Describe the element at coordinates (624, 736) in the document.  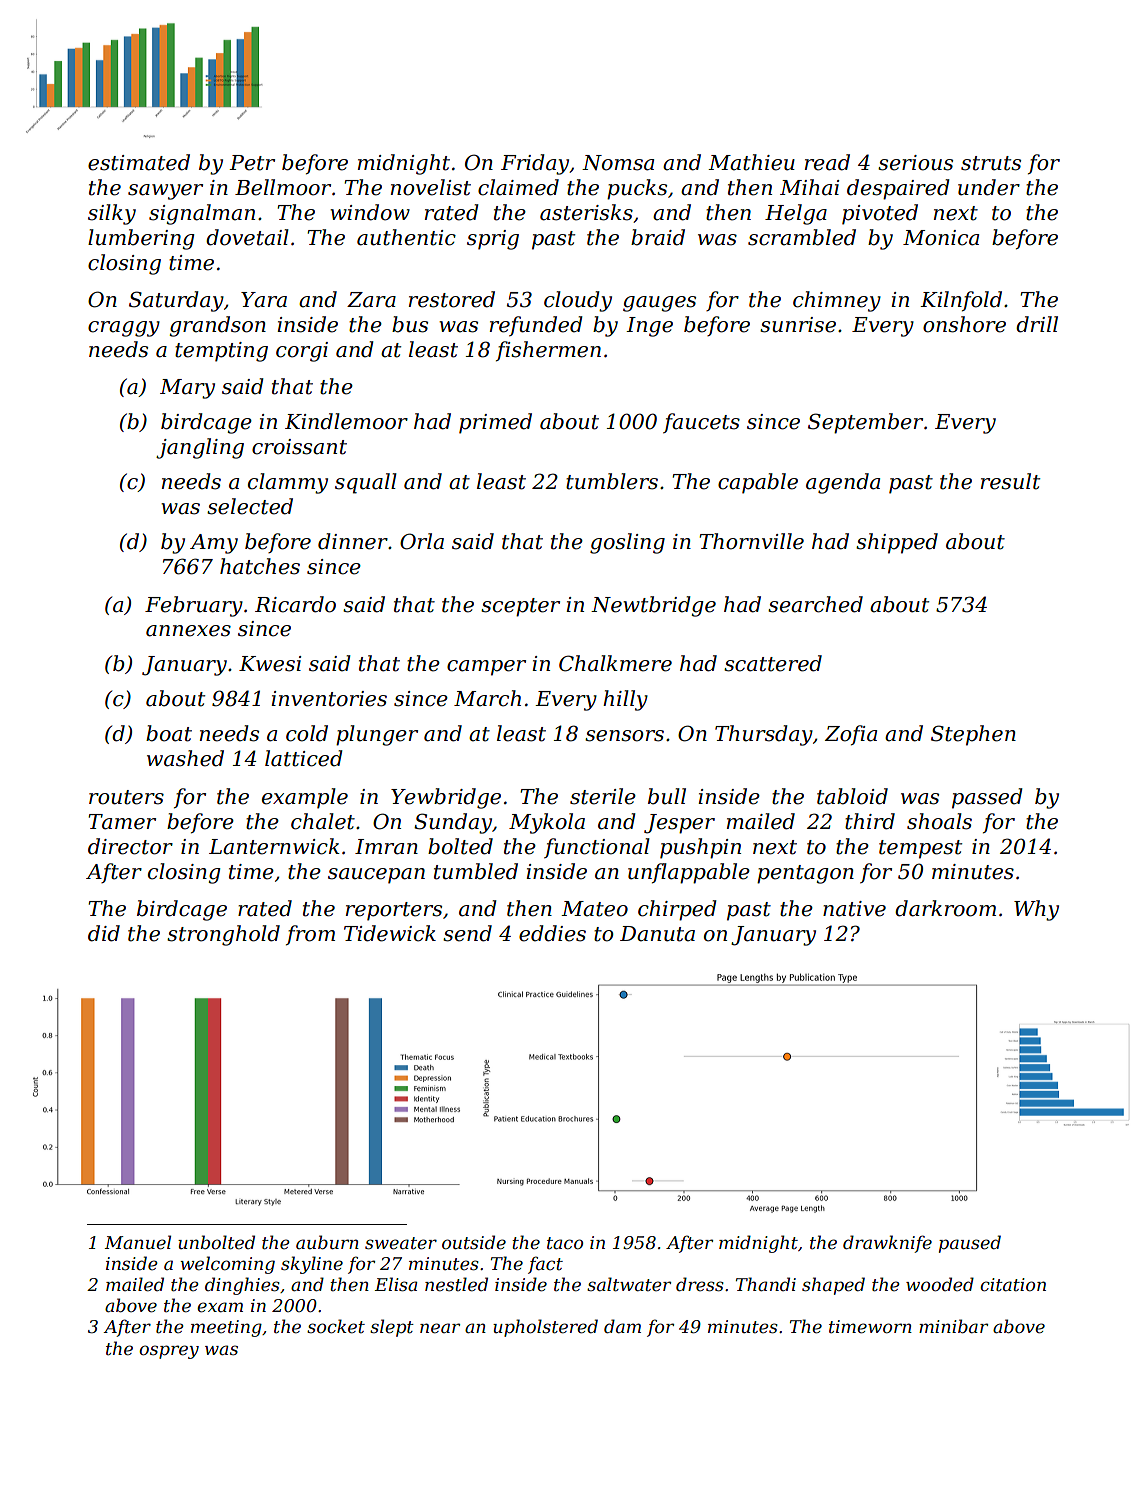
I see `sensors` at that location.
